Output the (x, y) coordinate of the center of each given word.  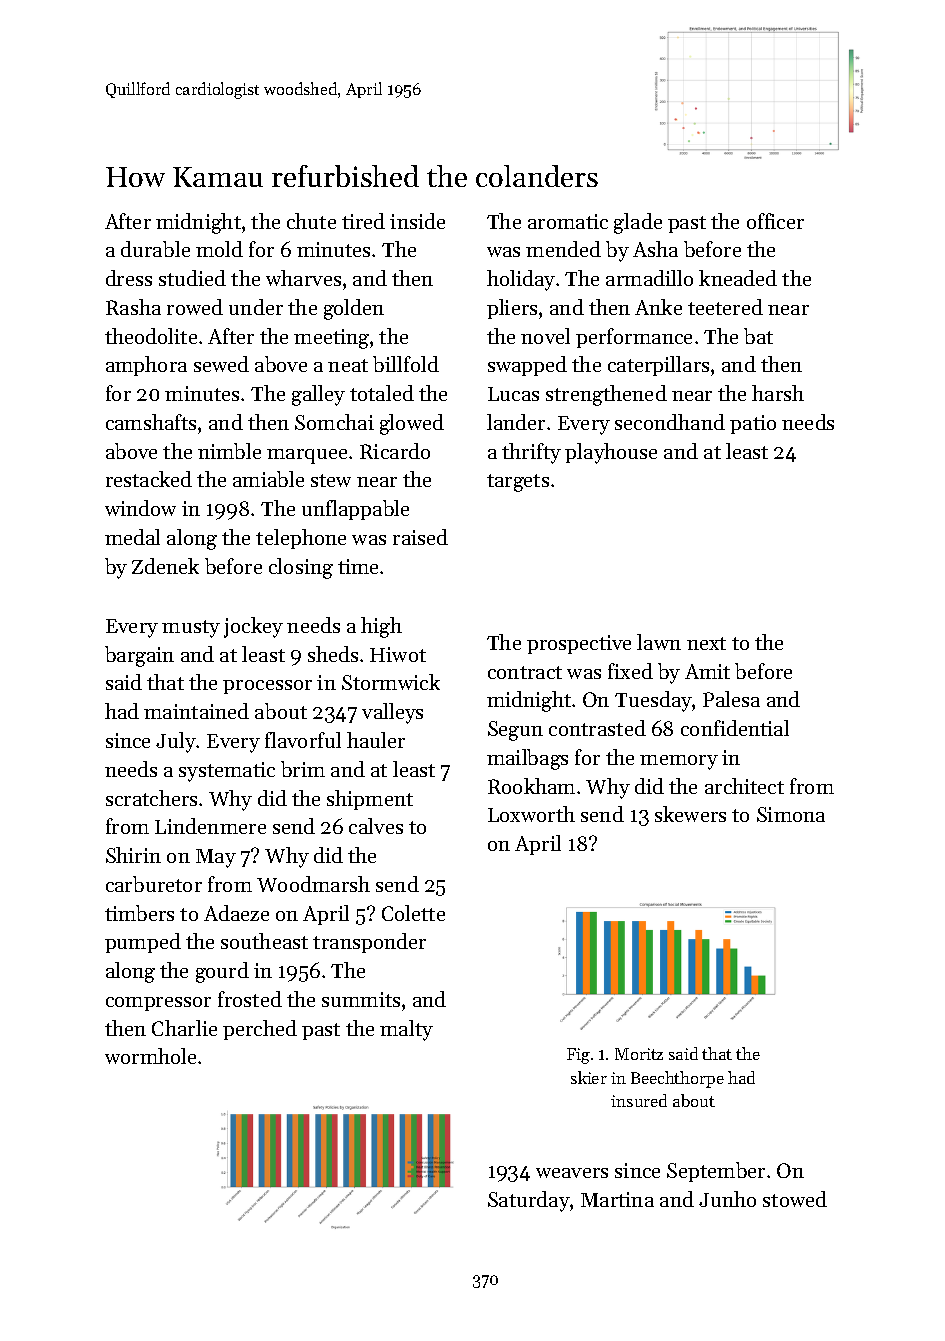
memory (679, 762)
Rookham (531, 786)
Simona (791, 814)
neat (348, 365)
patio (753, 424)
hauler (376, 740)
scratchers (151, 798)
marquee (307, 456)
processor (267, 687)
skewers (690, 814)
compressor (158, 1004)
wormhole (150, 1056)
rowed (195, 307)
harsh (778, 393)
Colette (413, 913)
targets (518, 483)
